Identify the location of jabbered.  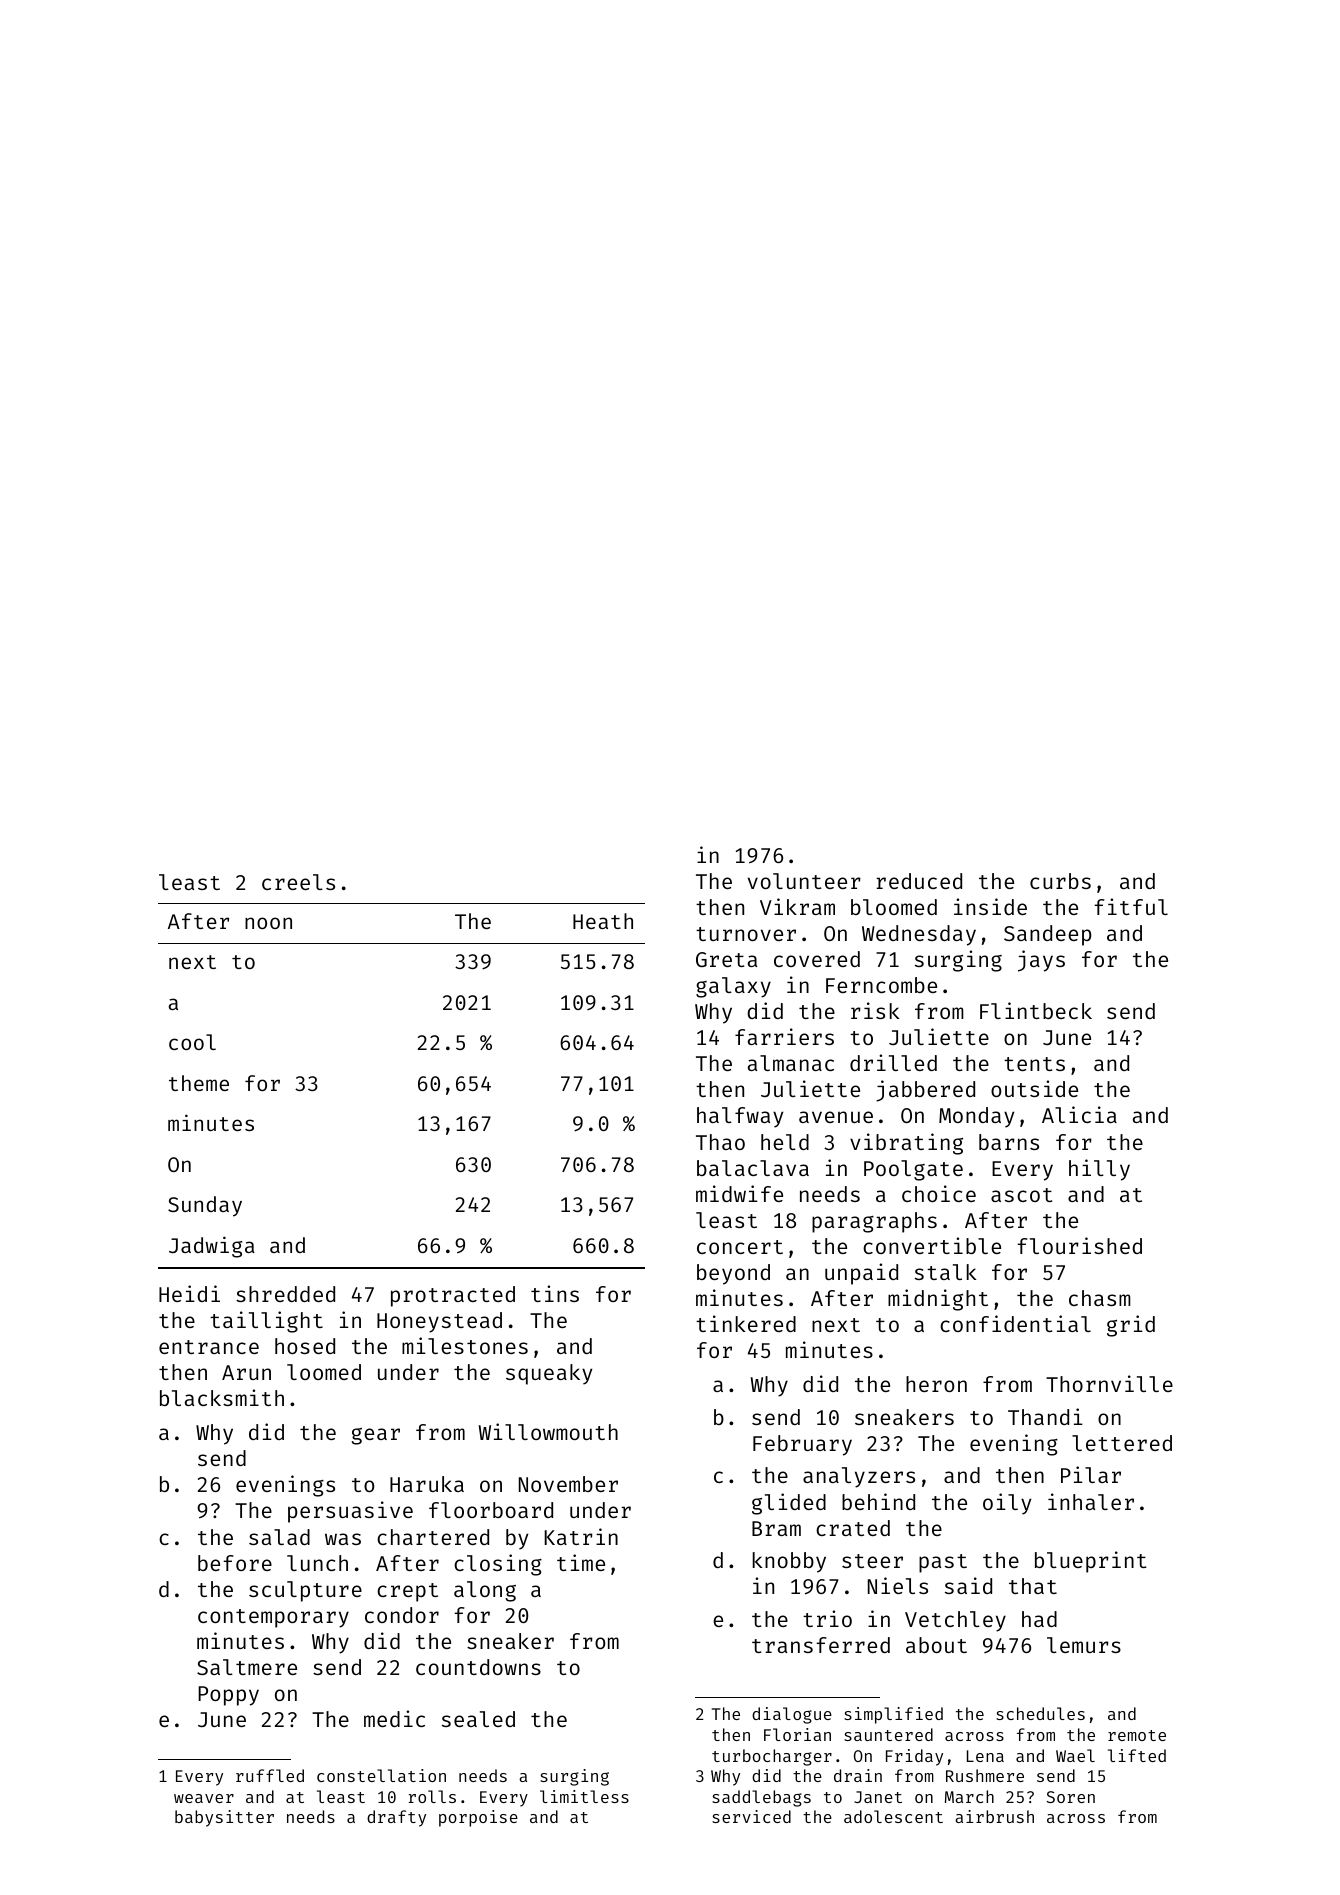
(925, 1091).
